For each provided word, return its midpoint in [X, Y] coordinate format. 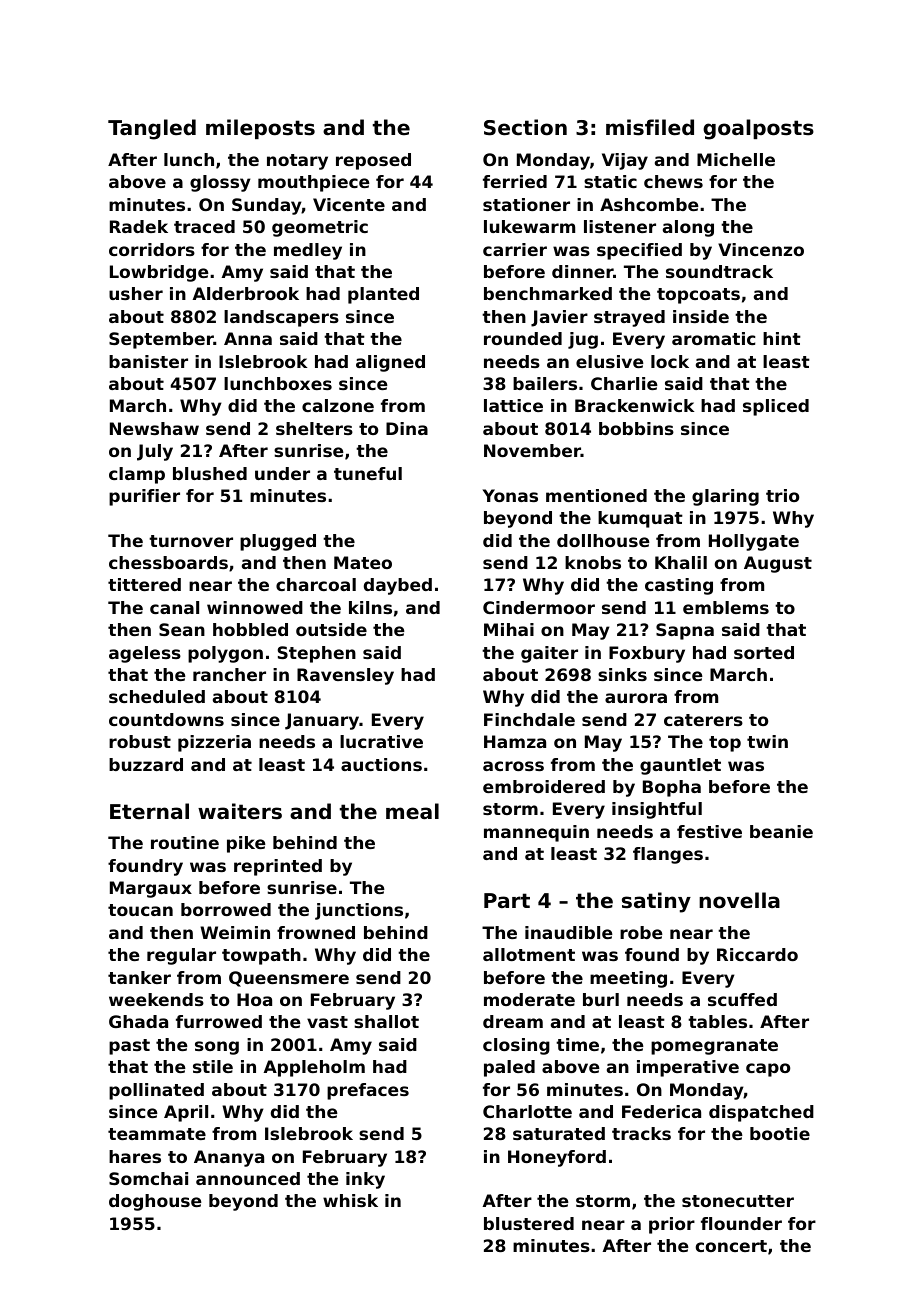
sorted [764, 652]
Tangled [152, 129]
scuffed [742, 999]
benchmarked [548, 293]
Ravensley [345, 676]
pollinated [156, 1091]
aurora [636, 698]
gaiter [549, 654]
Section [525, 127]
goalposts [758, 129]
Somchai [148, 1178]
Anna [248, 338]
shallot [386, 1021]
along [688, 228]
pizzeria [214, 743]
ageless [145, 654]
